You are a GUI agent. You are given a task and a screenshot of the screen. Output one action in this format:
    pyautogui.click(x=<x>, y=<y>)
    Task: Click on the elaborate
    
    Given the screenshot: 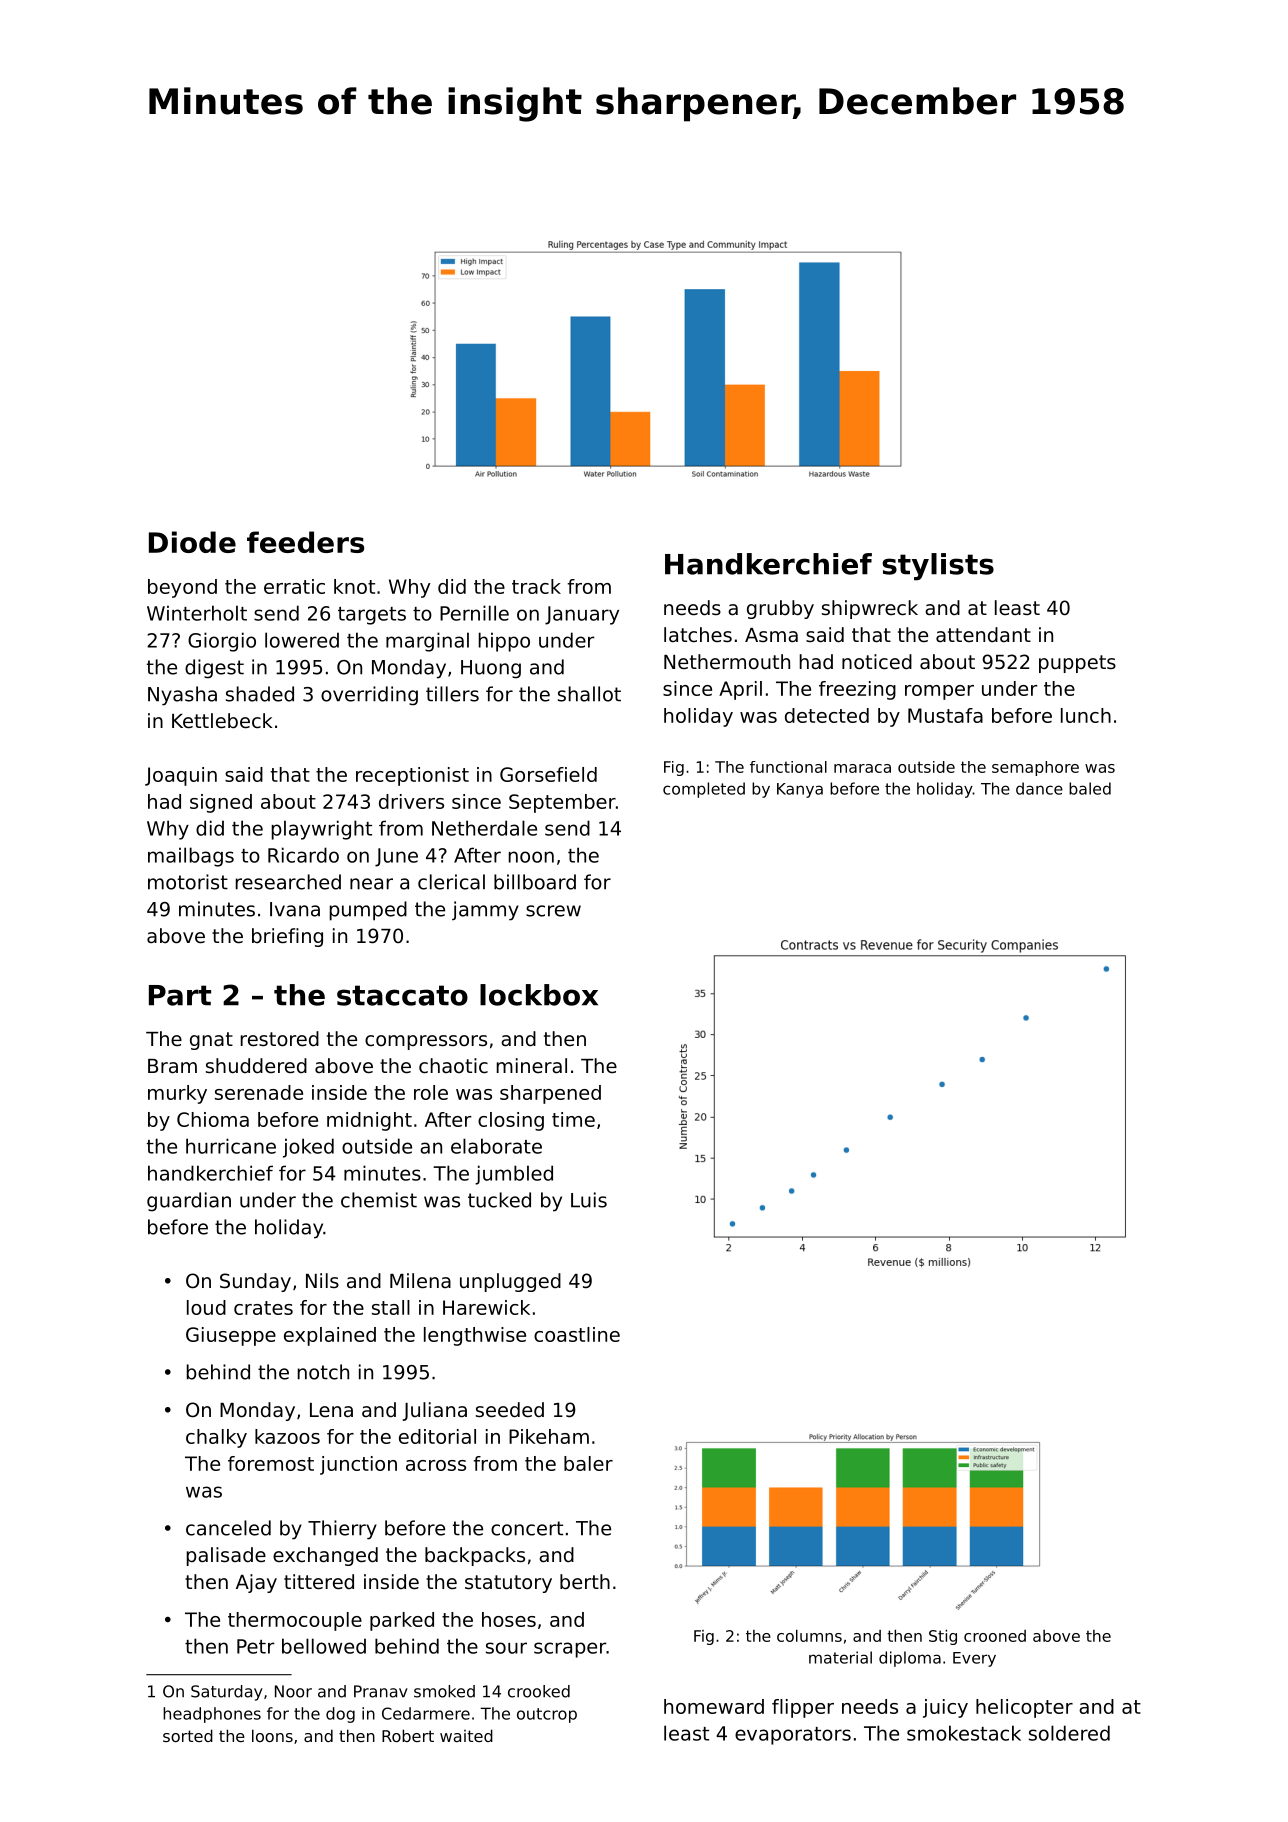 What is the action you would take?
    pyautogui.click(x=496, y=1146)
